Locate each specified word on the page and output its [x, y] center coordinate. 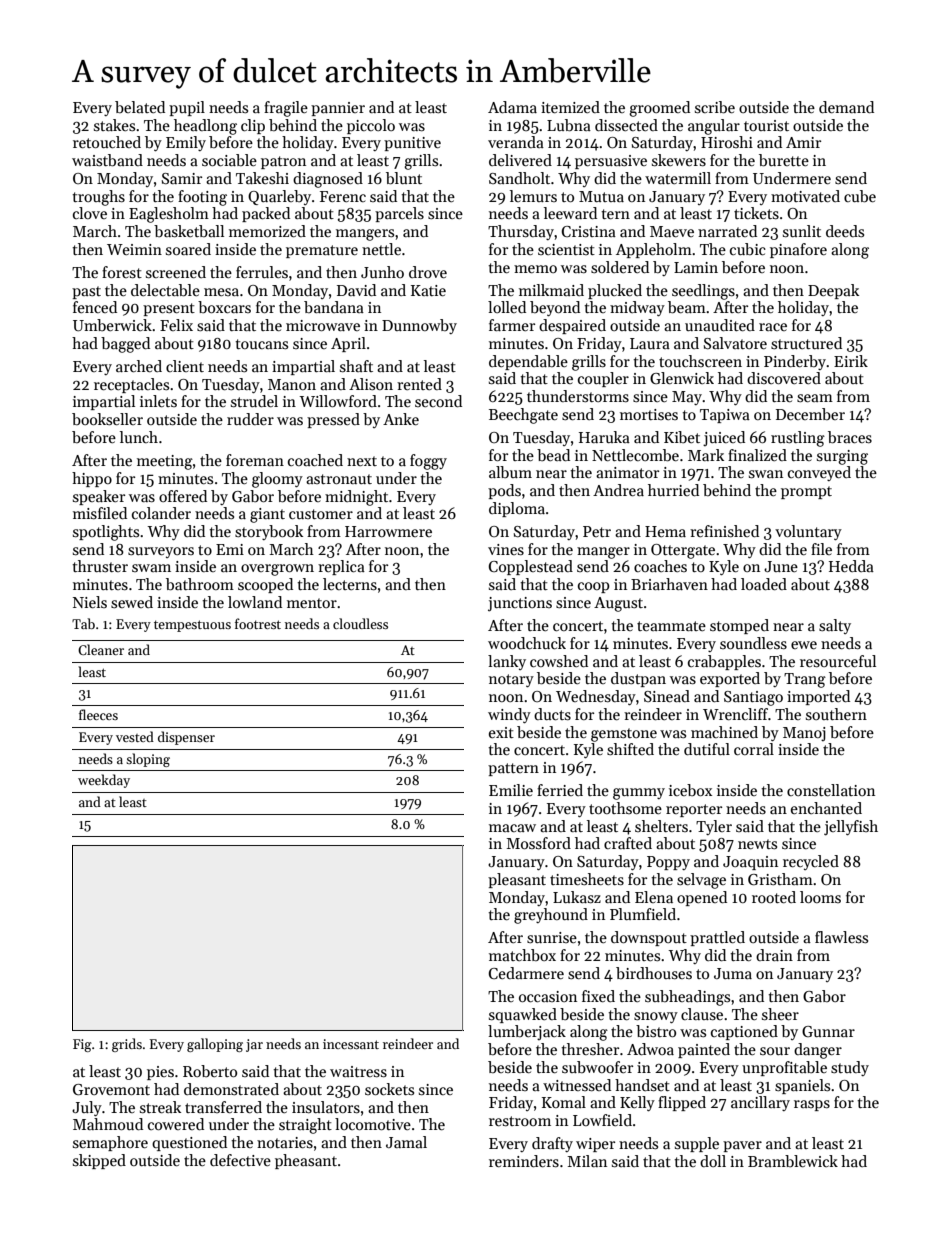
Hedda [851, 566]
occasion [548, 996]
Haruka [604, 437]
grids [127, 1045]
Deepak [833, 291]
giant [267, 515]
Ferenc [343, 196]
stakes [114, 125]
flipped [682, 1103]
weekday [104, 781]
